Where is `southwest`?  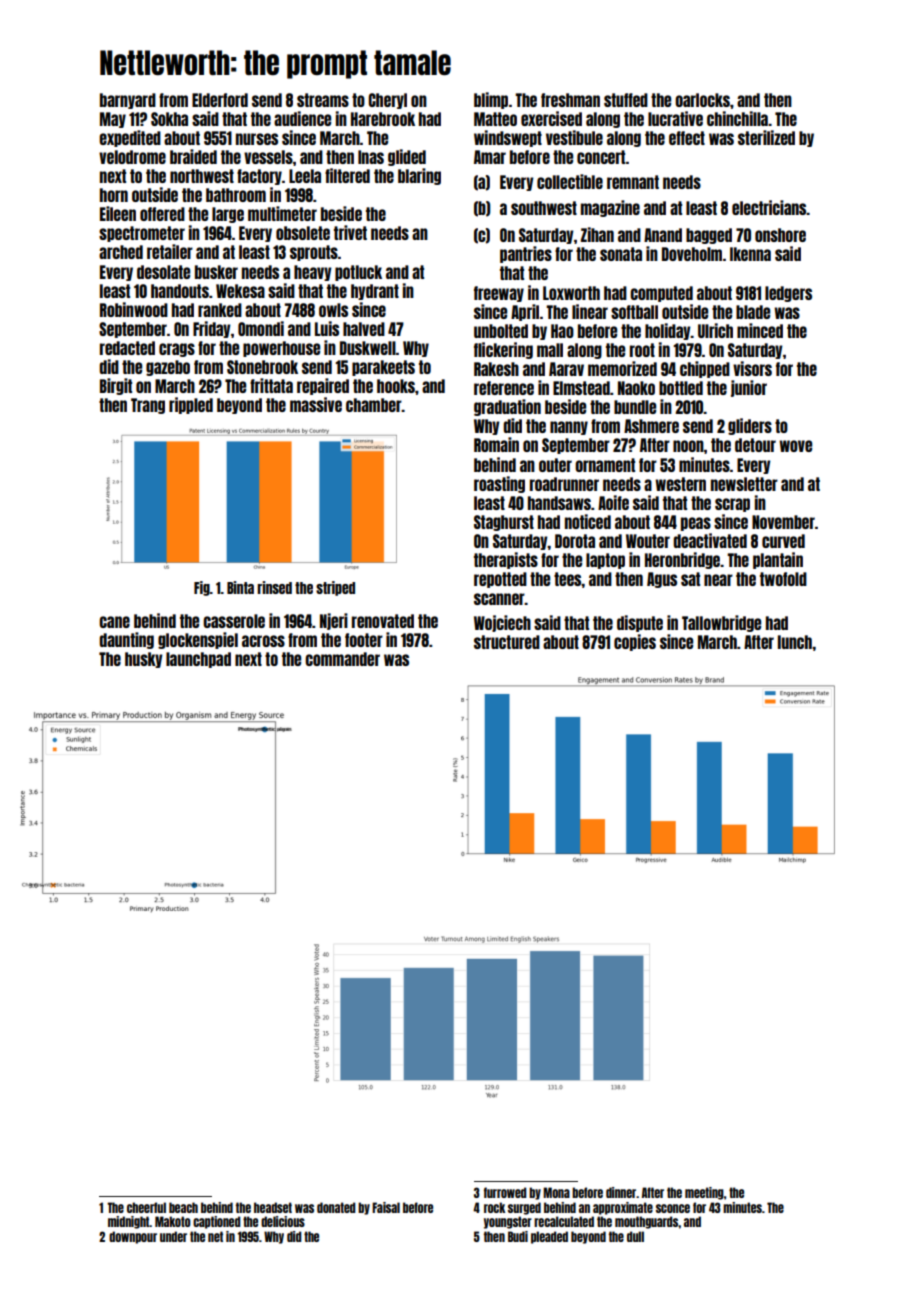 southwest is located at coordinates (544, 208).
